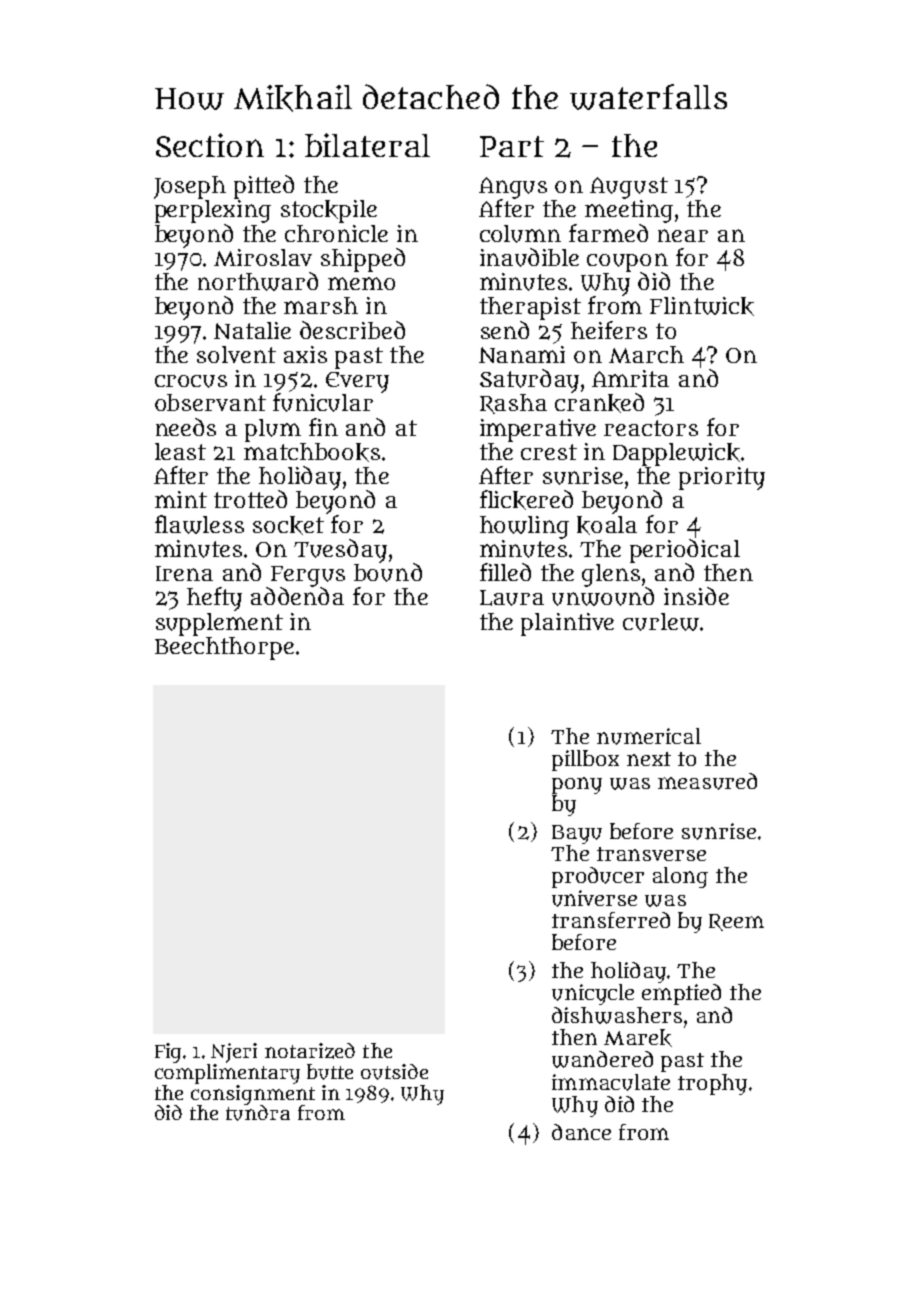 This document has height=1311, width=924. What do you see at coordinates (702, 306) in the document?
I see `Flintwick` at bounding box center [702, 306].
